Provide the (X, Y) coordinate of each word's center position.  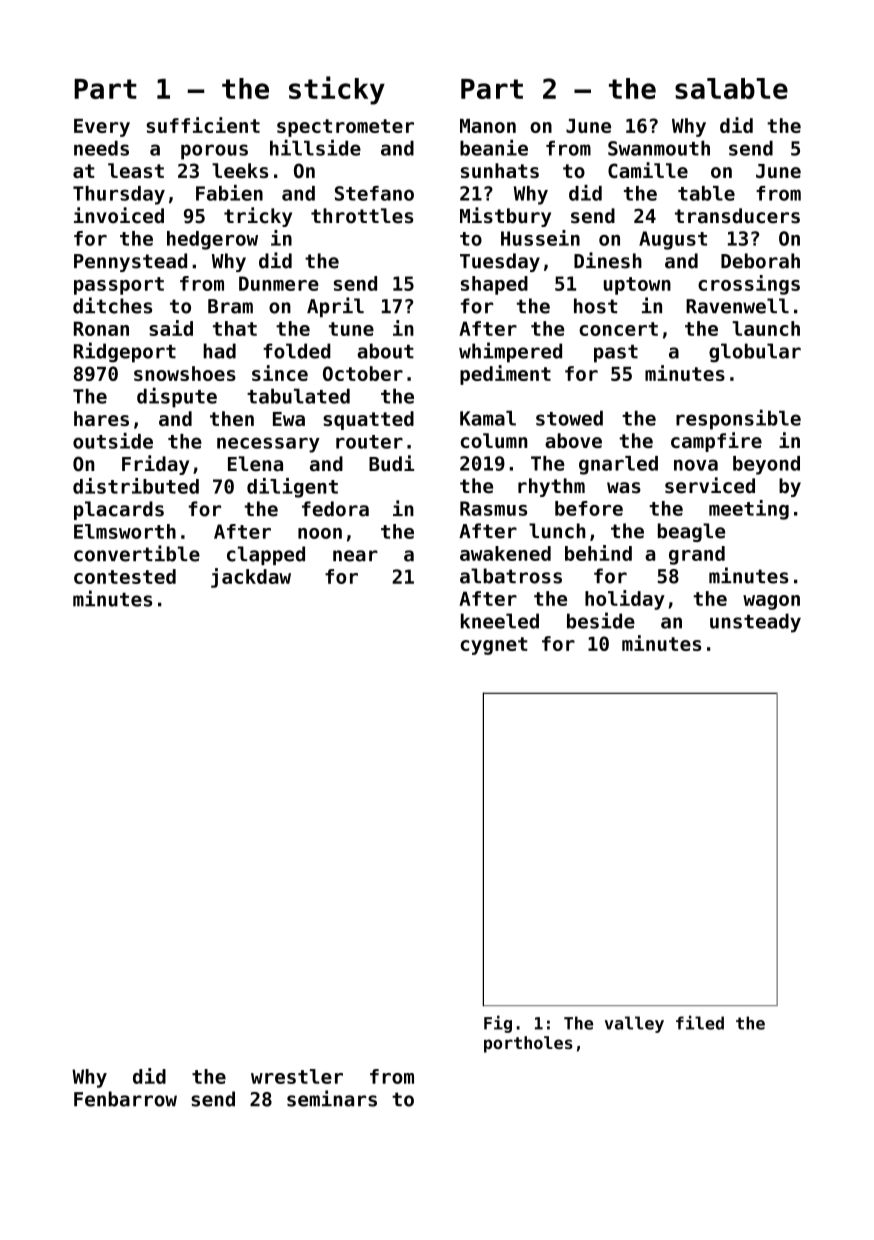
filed (700, 1022)
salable (731, 88)
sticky (337, 90)
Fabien (229, 193)
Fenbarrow (125, 1099)
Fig (498, 1024)
